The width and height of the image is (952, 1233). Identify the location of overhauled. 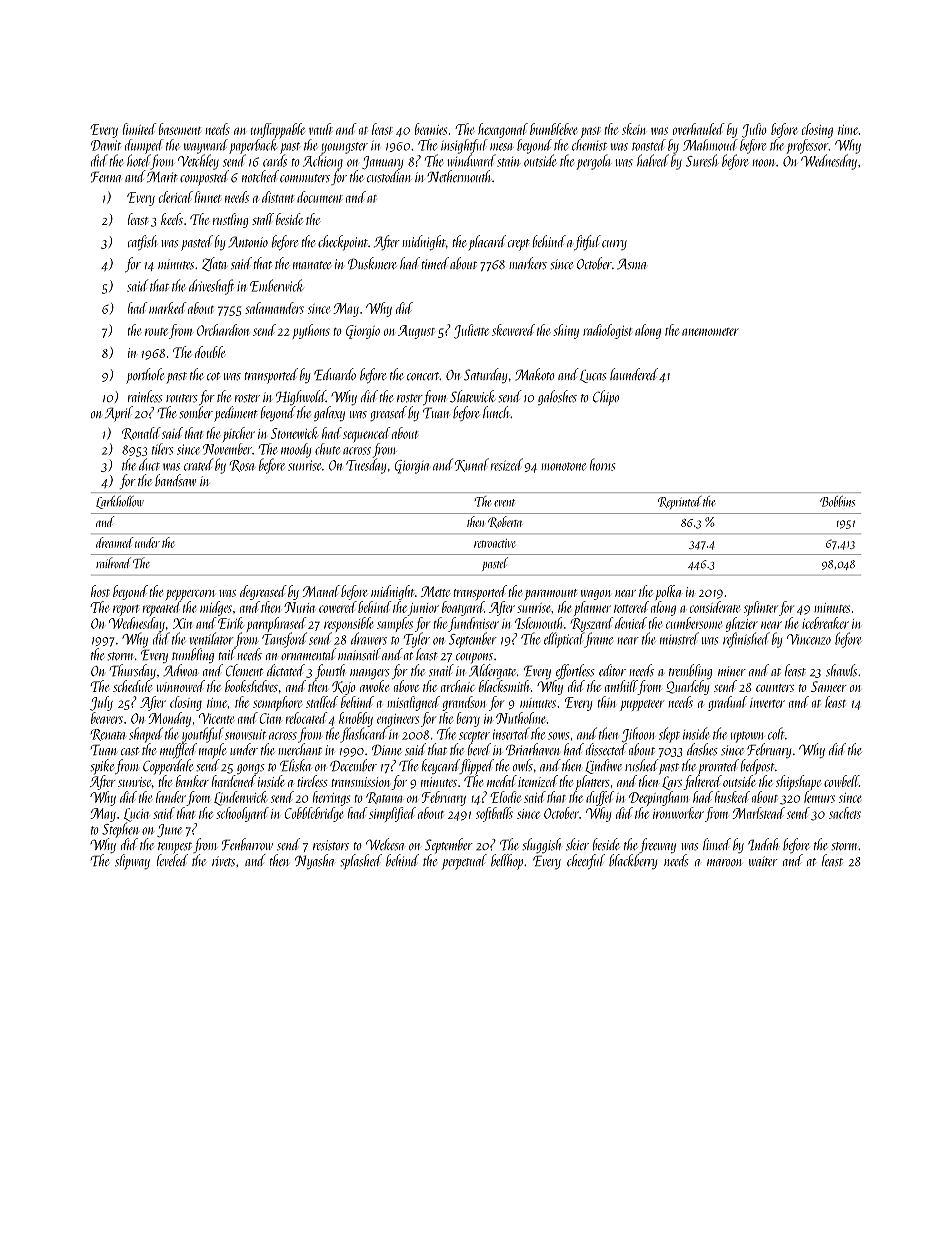
(698, 129).
